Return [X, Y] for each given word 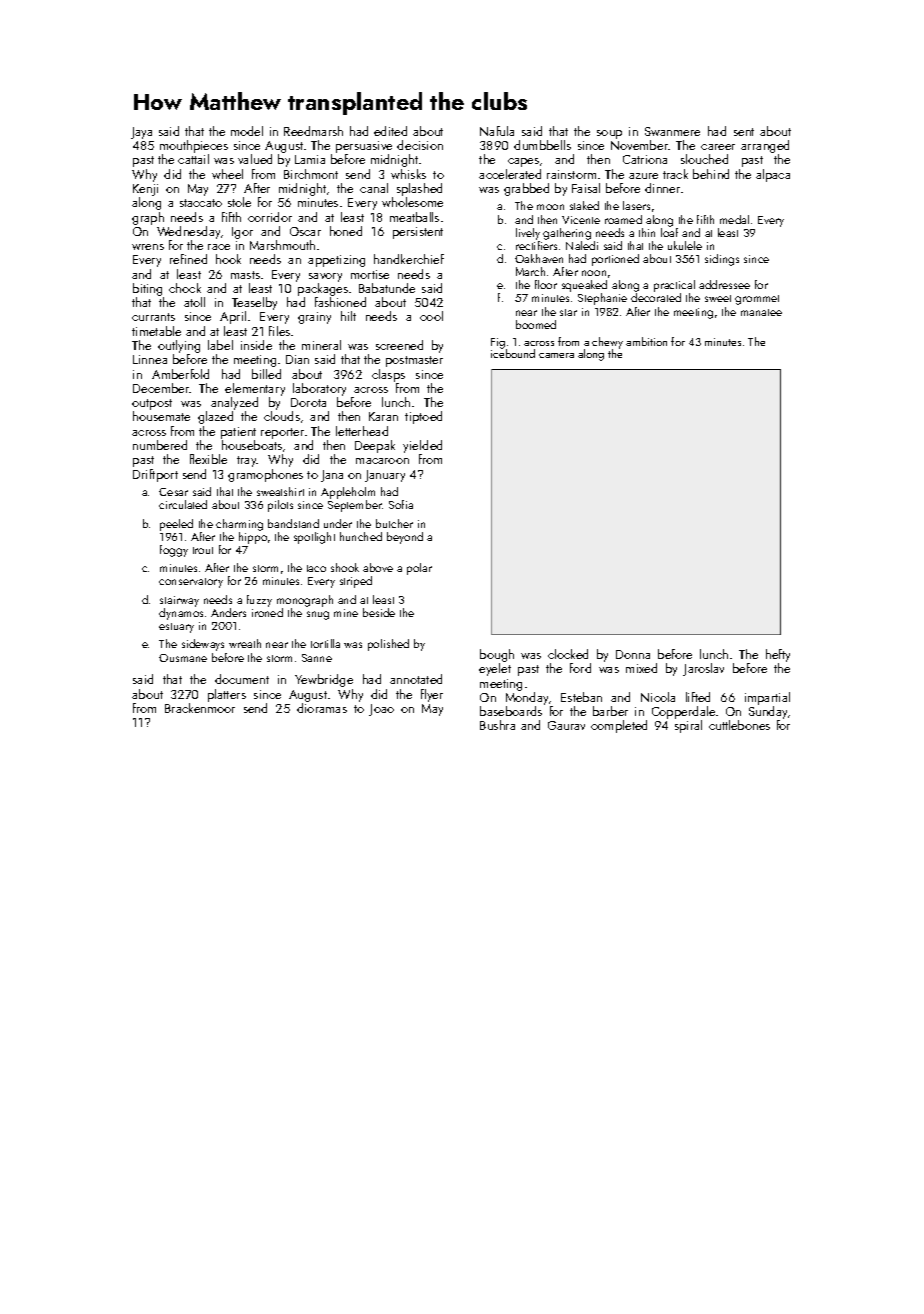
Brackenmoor [200, 708]
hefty [778, 655]
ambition [646, 341]
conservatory [191, 583]
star [568, 312]
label [220, 345]
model [247, 131]
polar [419, 569]
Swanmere [672, 131]
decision [420, 145]
